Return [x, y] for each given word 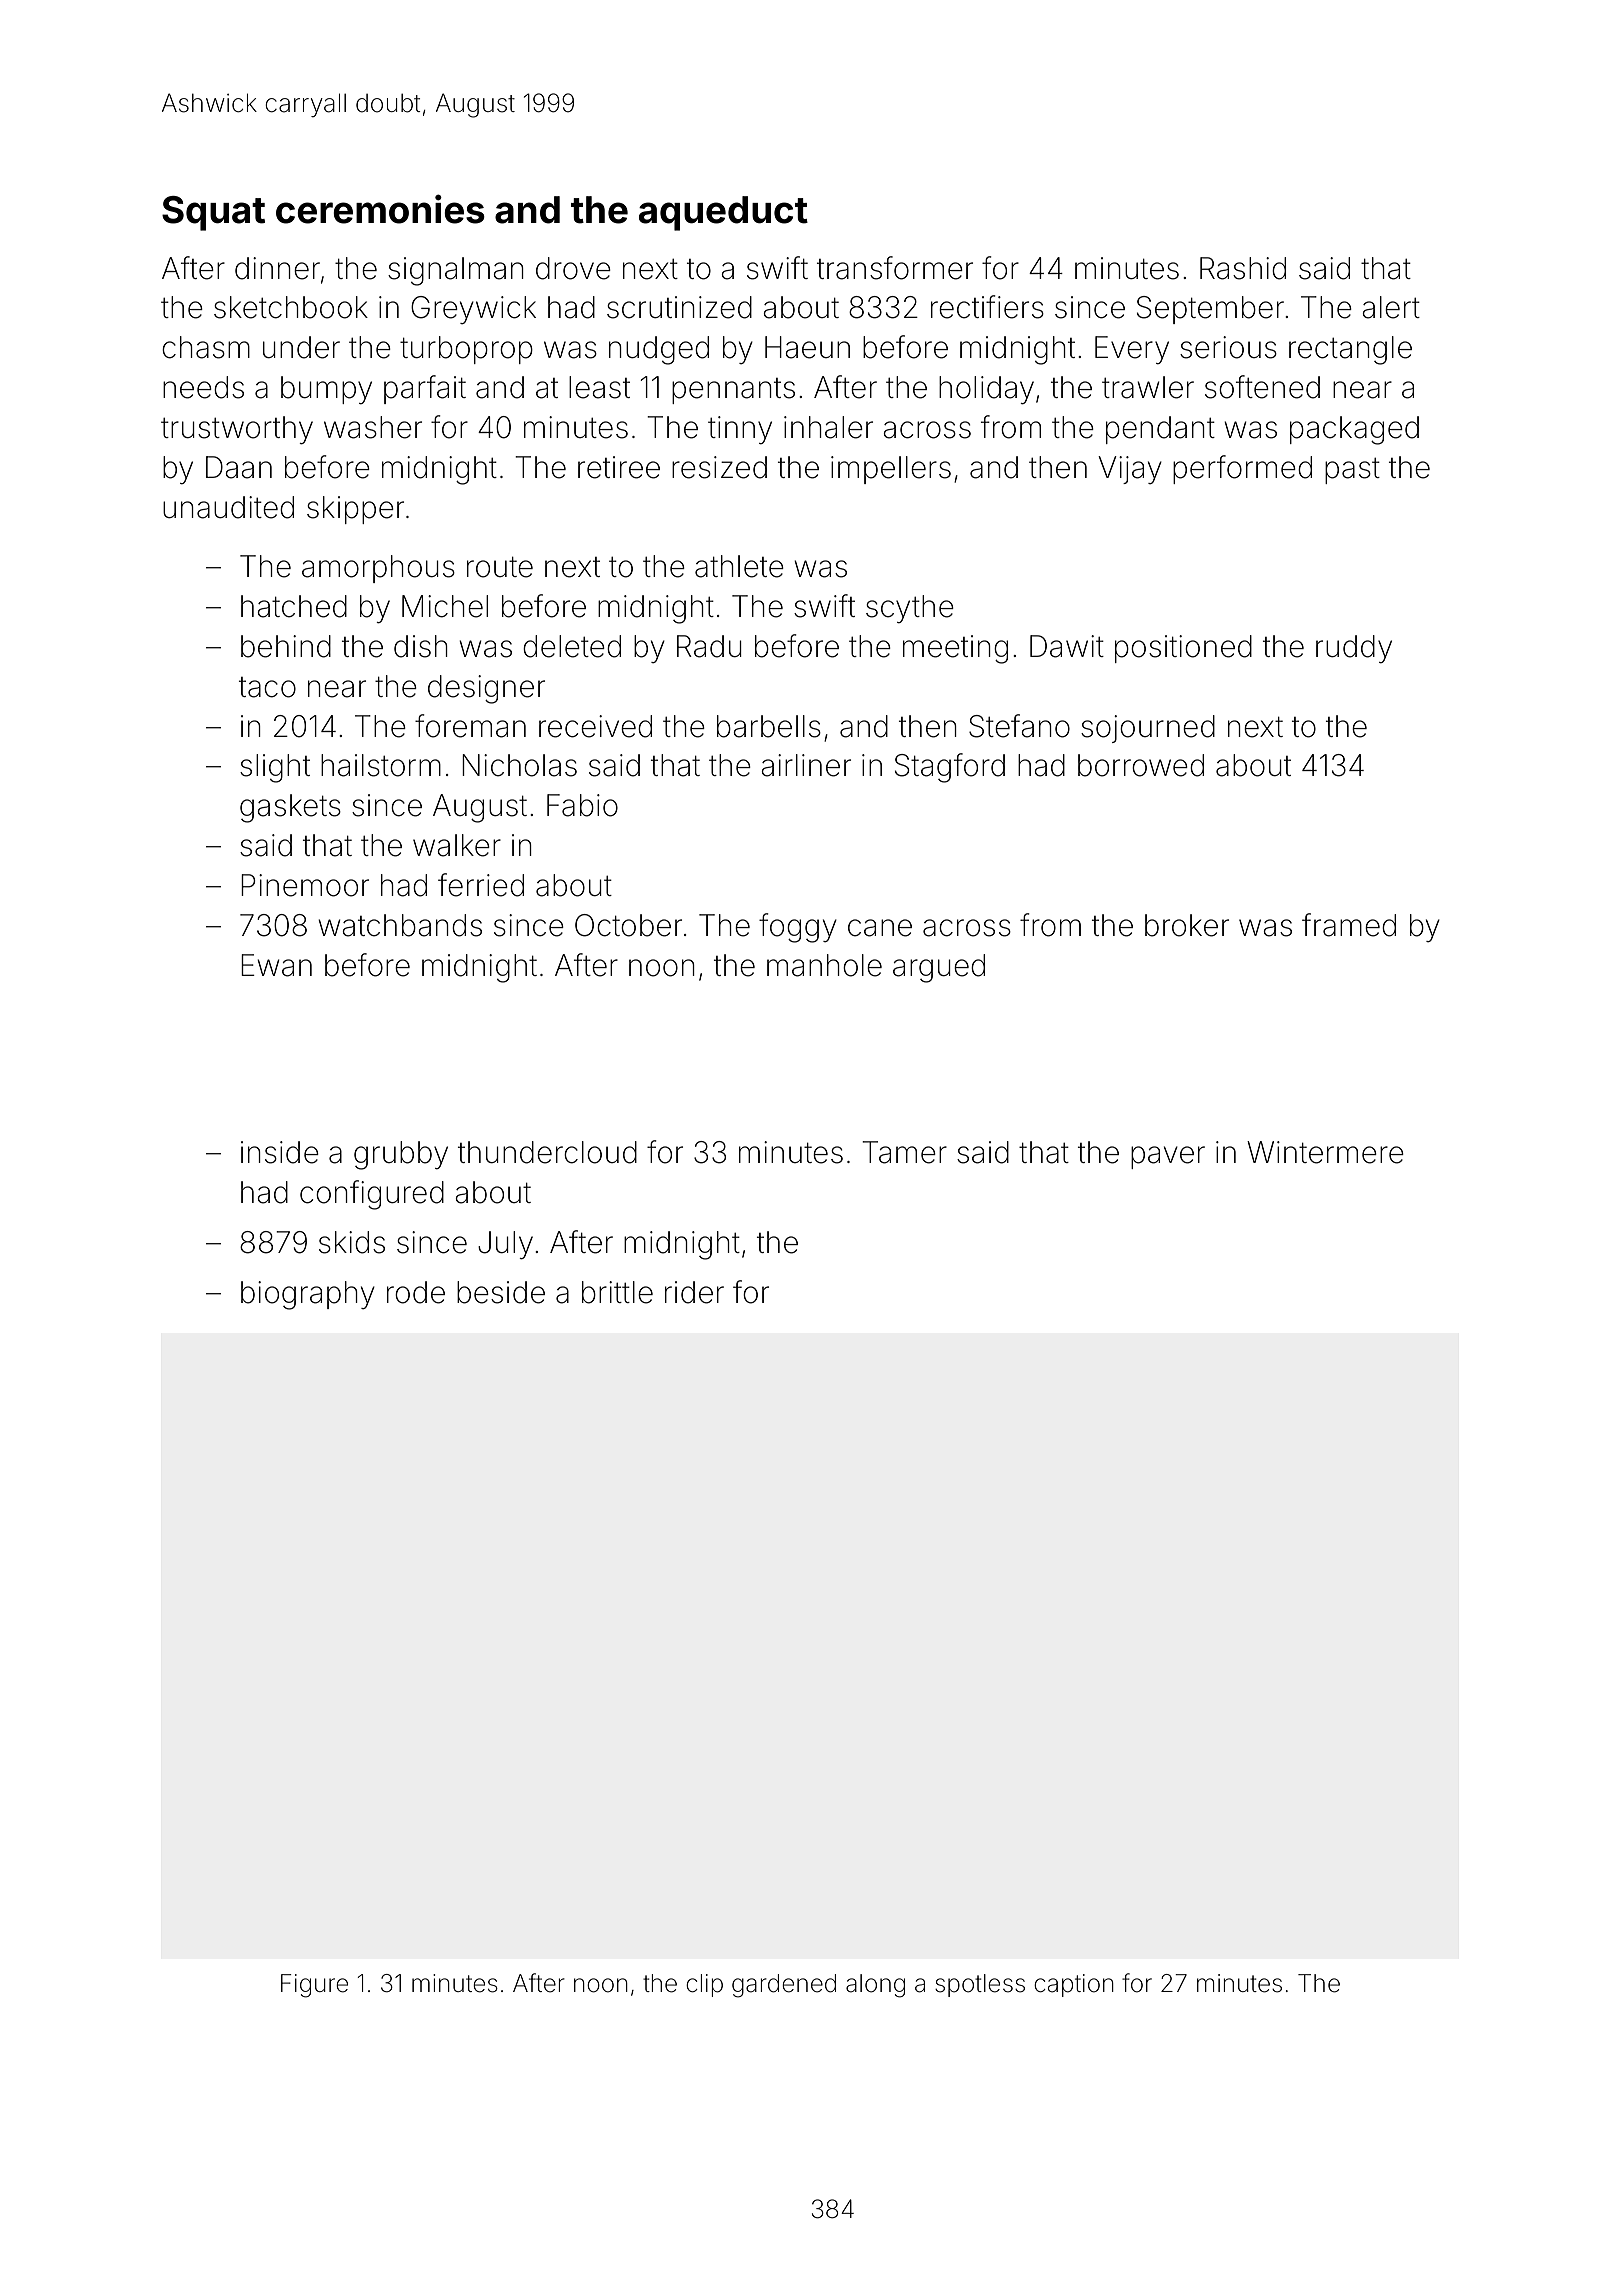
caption [1074, 1985]
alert [1391, 307]
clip [704, 1985]
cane [880, 928]
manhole [824, 965]
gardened [784, 1986]
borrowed [1141, 765]
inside [280, 1152]
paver [1168, 1157]
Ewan [276, 965]
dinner [277, 268]
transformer [895, 268]
